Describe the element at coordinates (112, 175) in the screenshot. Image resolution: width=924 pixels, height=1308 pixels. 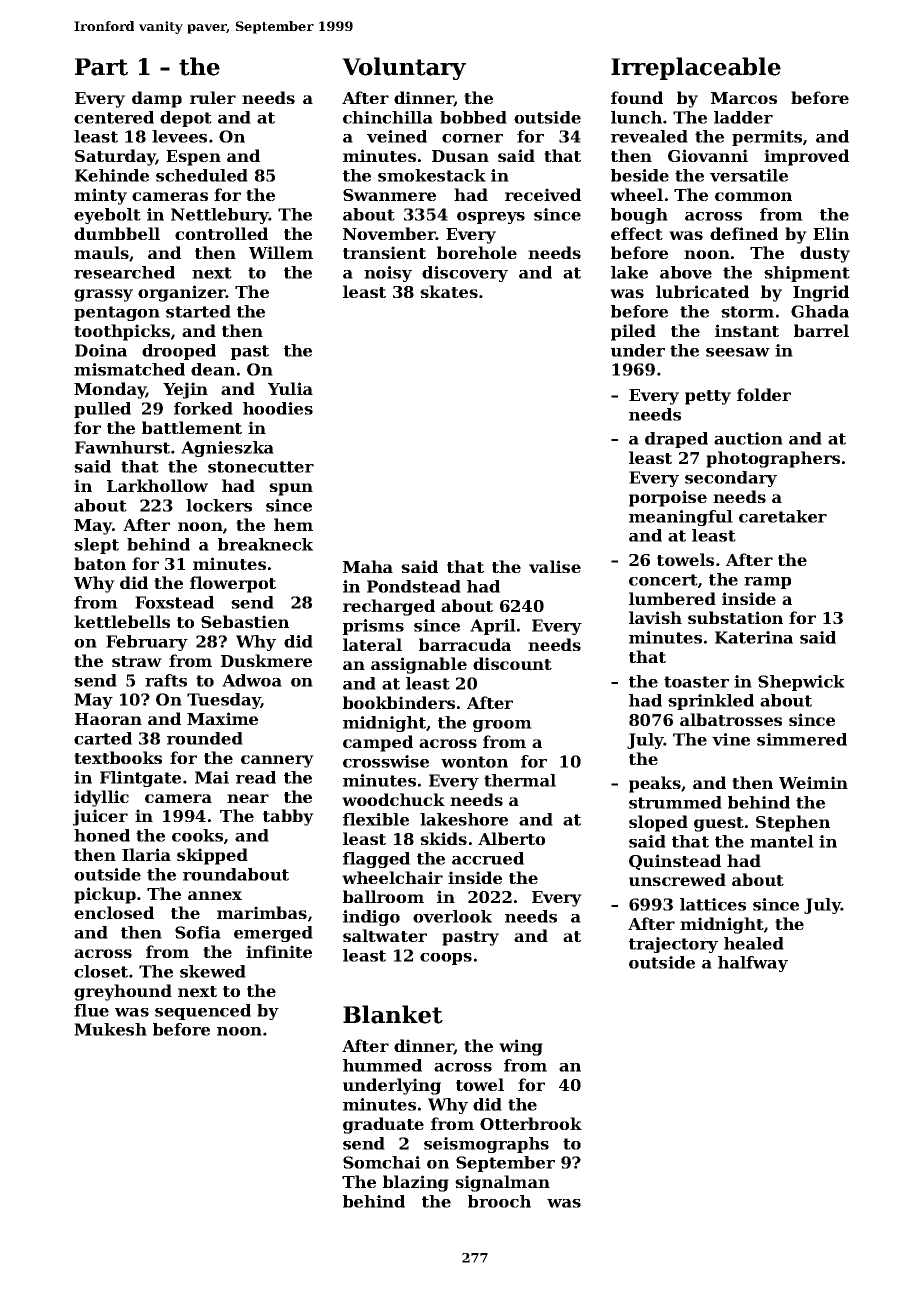
I see `Kehinde` at that location.
